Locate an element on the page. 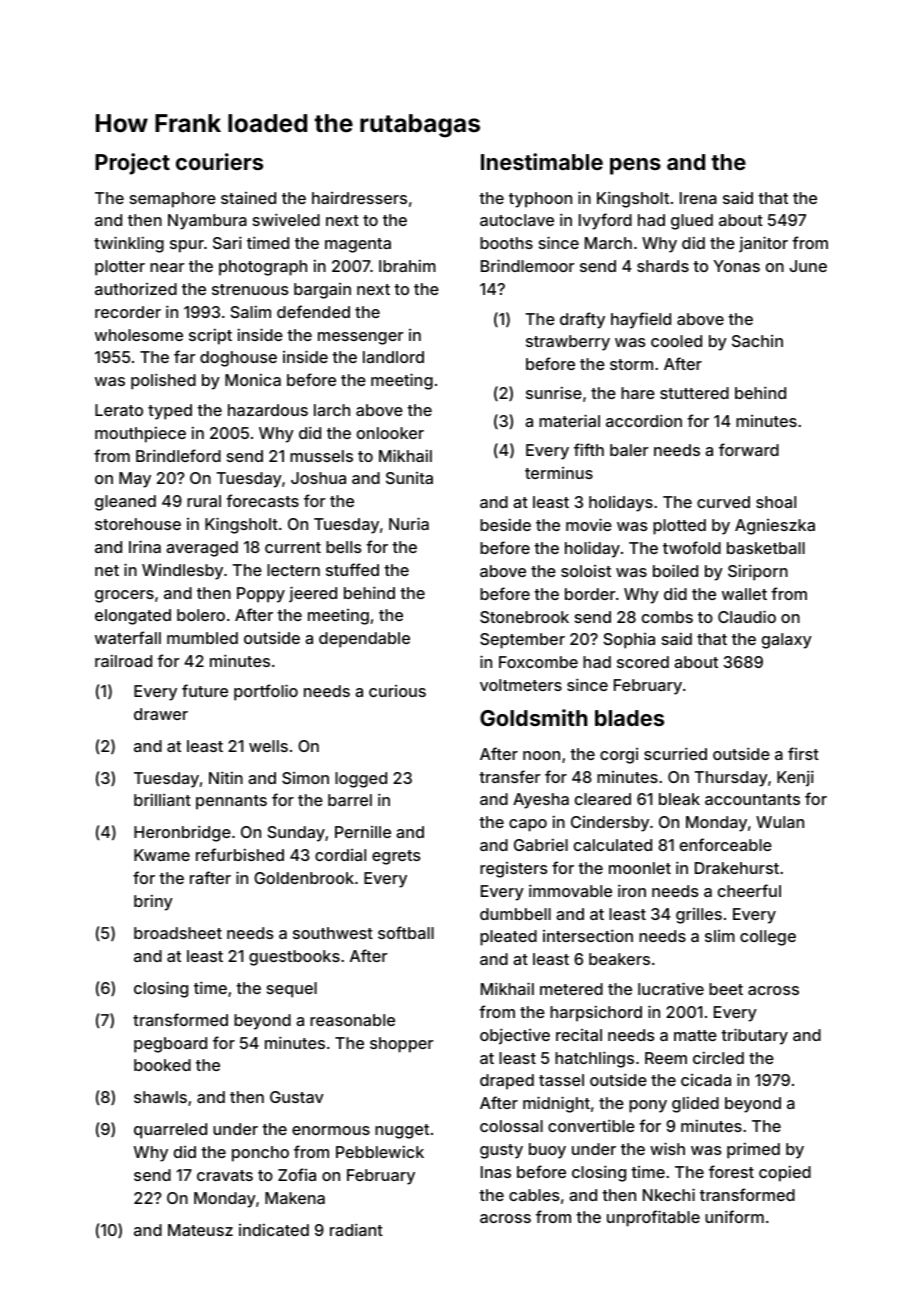 The image size is (924, 1308). uniform is located at coordinates (734, 1216).
